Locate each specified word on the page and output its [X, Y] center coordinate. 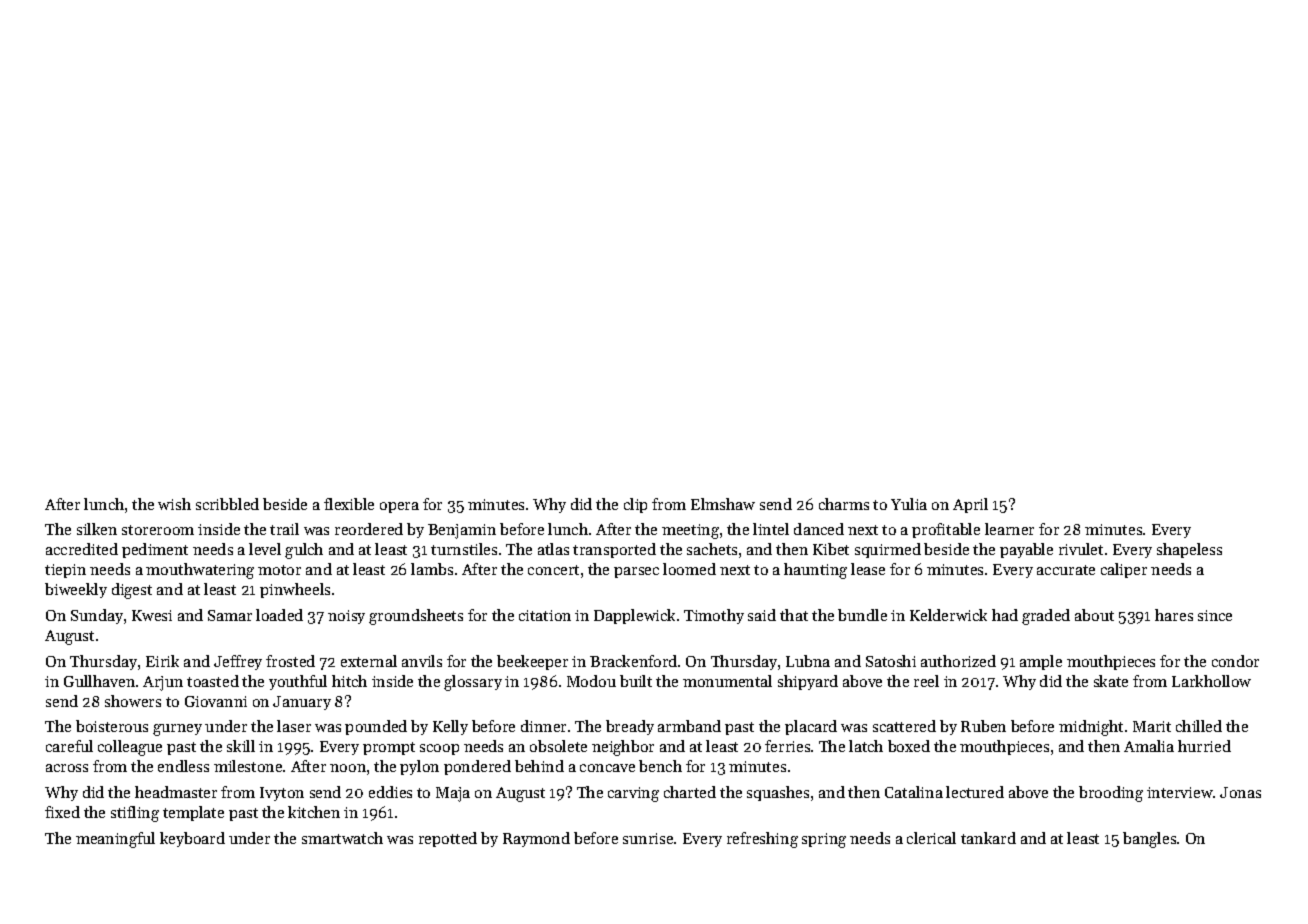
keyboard [192, 839]
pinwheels [295, 590]
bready [630, 727]
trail [284, 529]
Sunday [97, 616]
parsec [636, 572]
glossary [473, 683]
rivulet [1081, 549]
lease [868, 569]
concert [553, 570]
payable [1026, 550]
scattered [904, 726]
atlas [553, 549]
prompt [389, 748]
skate [1111, 681]
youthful [298, 682]
